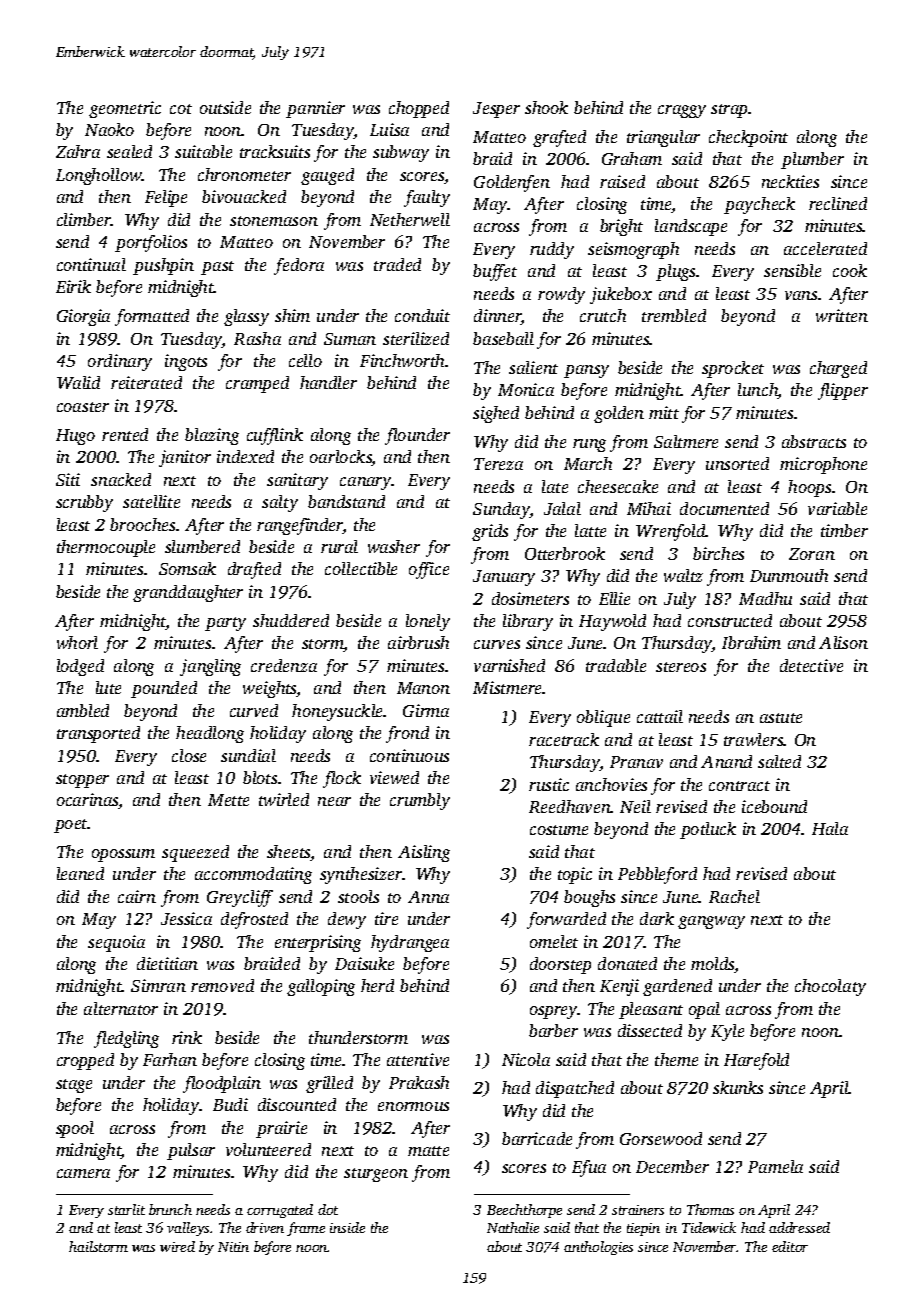  What do you see at coordinates (424, 853) in the screenshot?
I see `Aisling` at bounding box center [424, 853].
